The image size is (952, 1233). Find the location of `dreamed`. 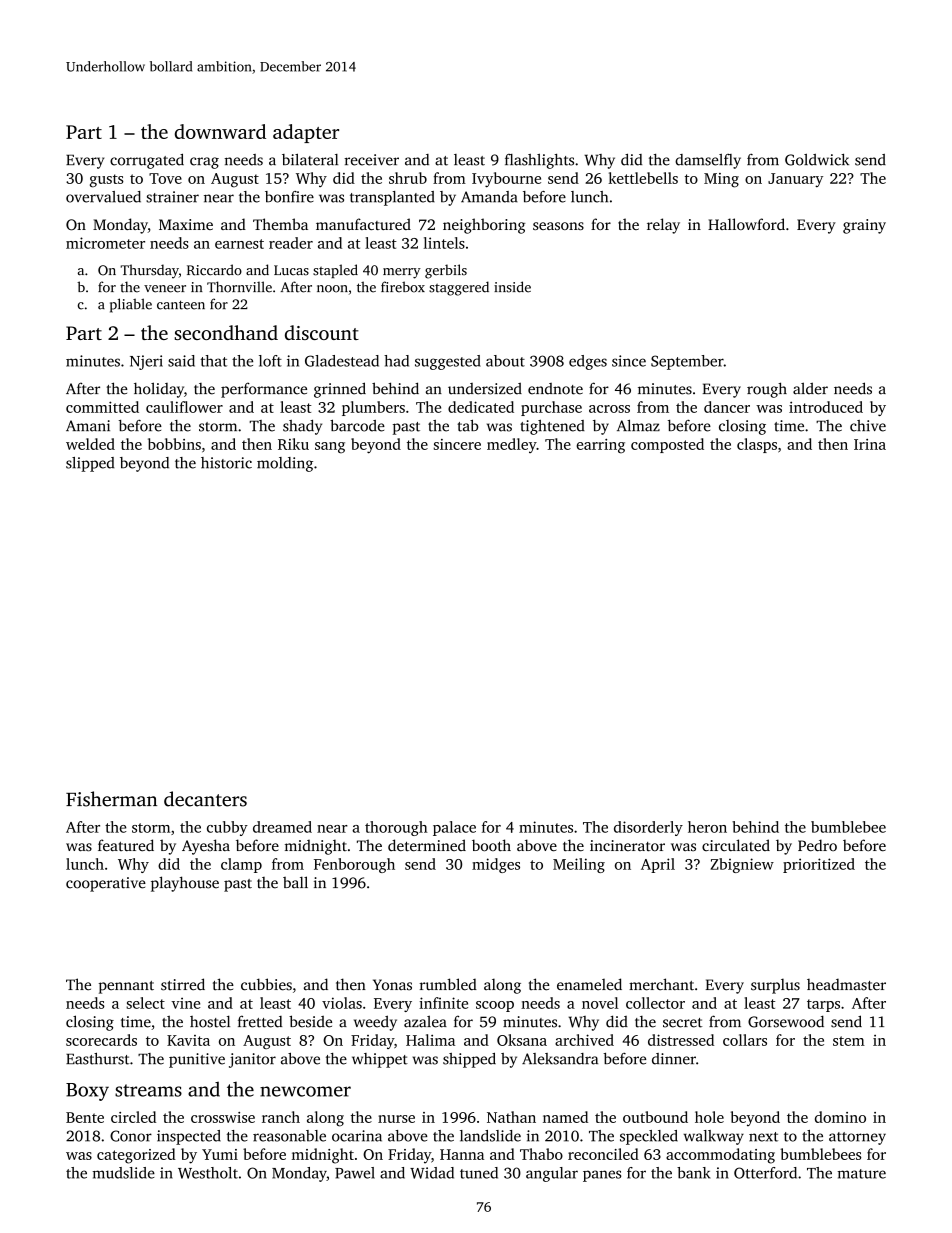

dreamed is located at coordinates (282, 827).
